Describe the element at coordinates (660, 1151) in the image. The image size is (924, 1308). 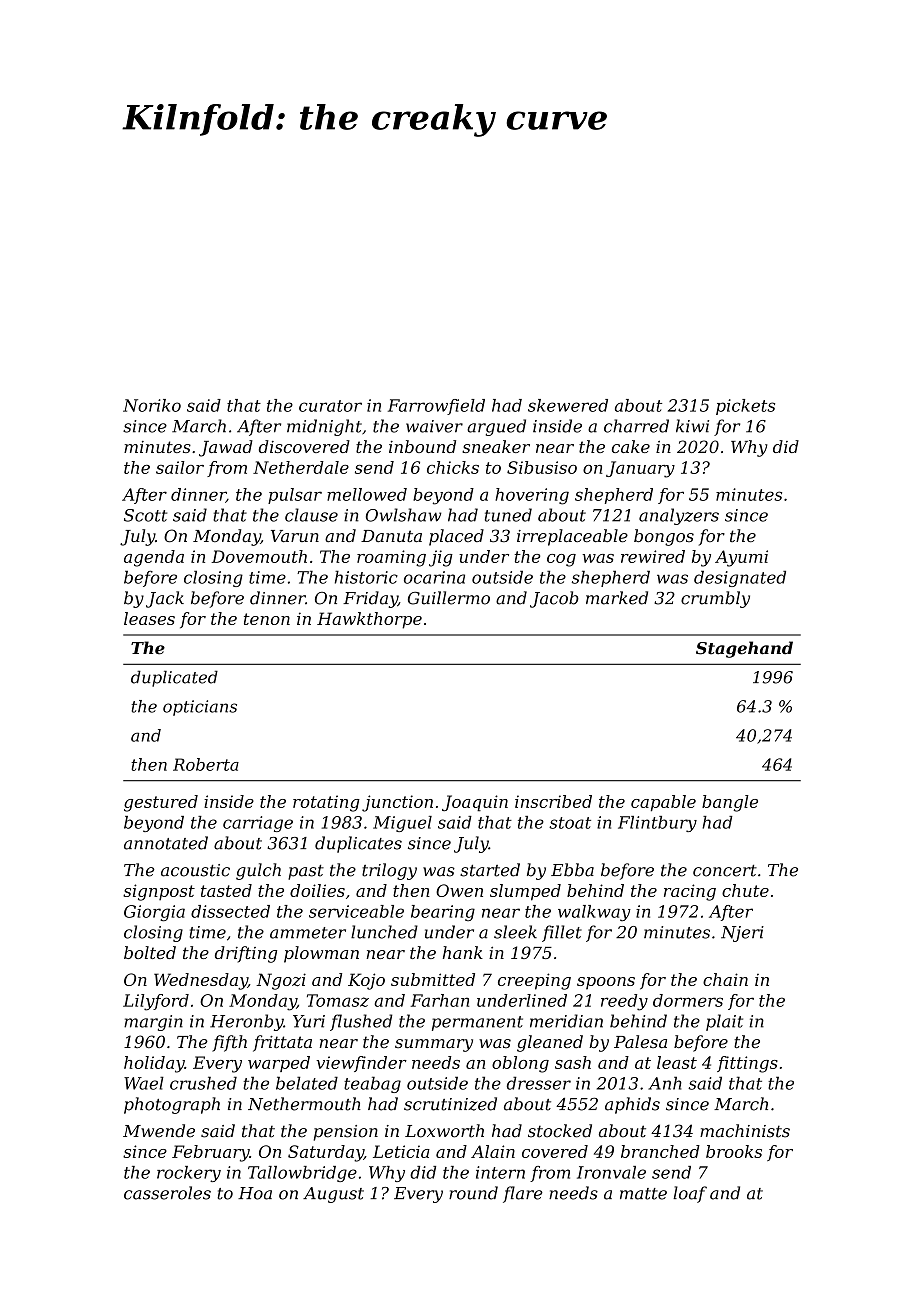
I see `branched` at that location.
